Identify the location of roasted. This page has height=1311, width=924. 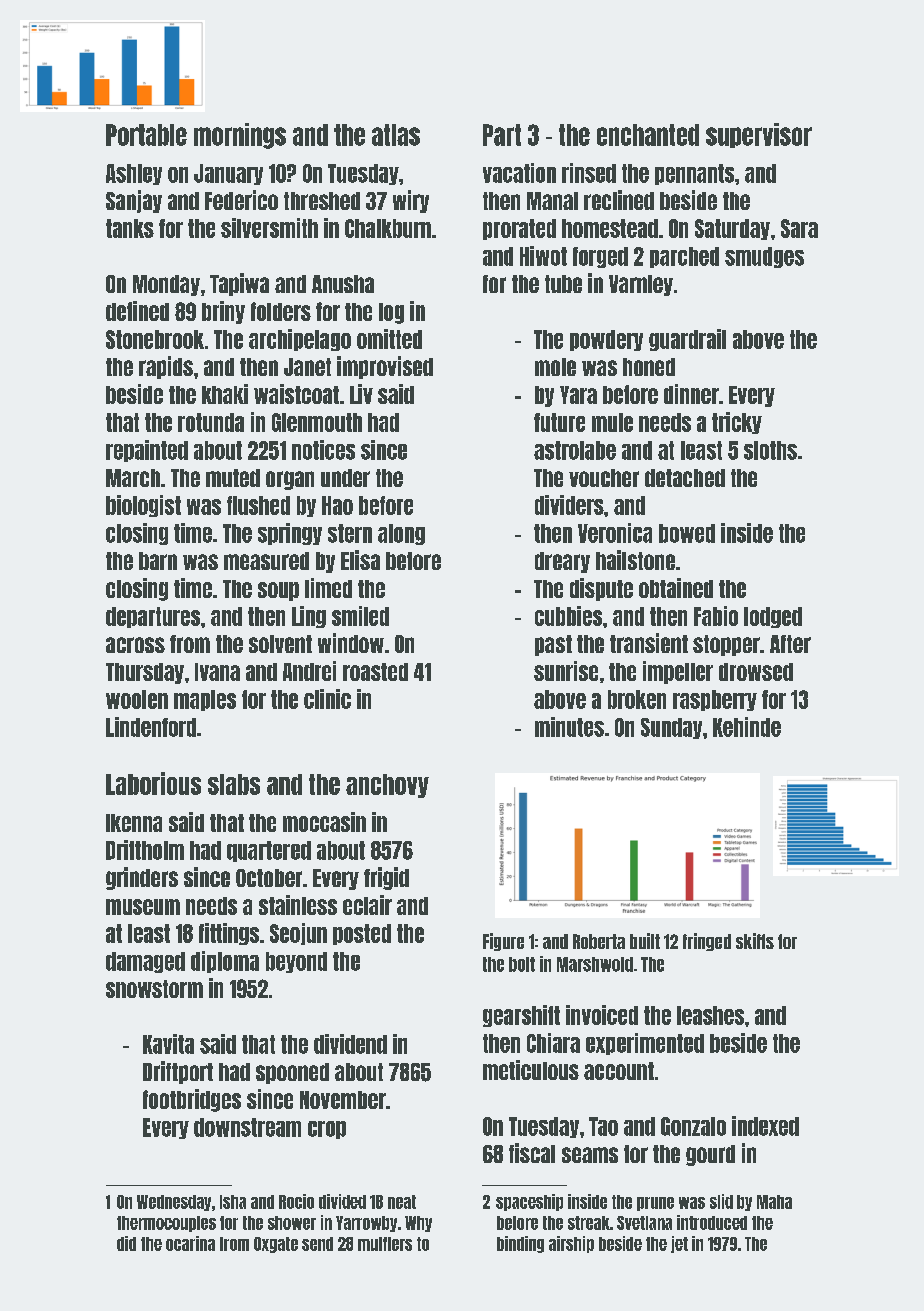
(375, 672).
